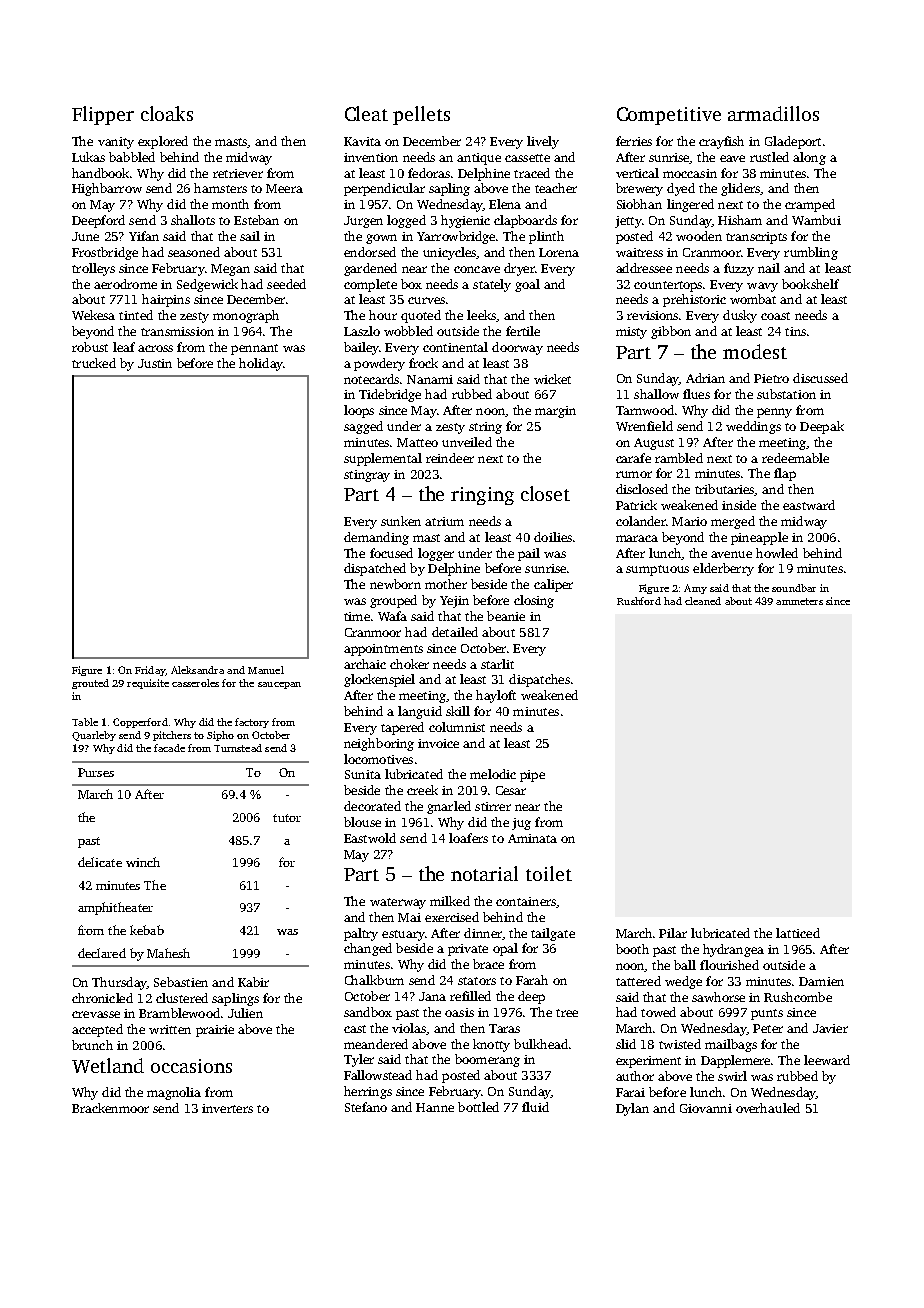 The height and width of the page is (1308, 924). Describe the element at coordinates (773, 113) in the page. I see `armadillos` at that location.
